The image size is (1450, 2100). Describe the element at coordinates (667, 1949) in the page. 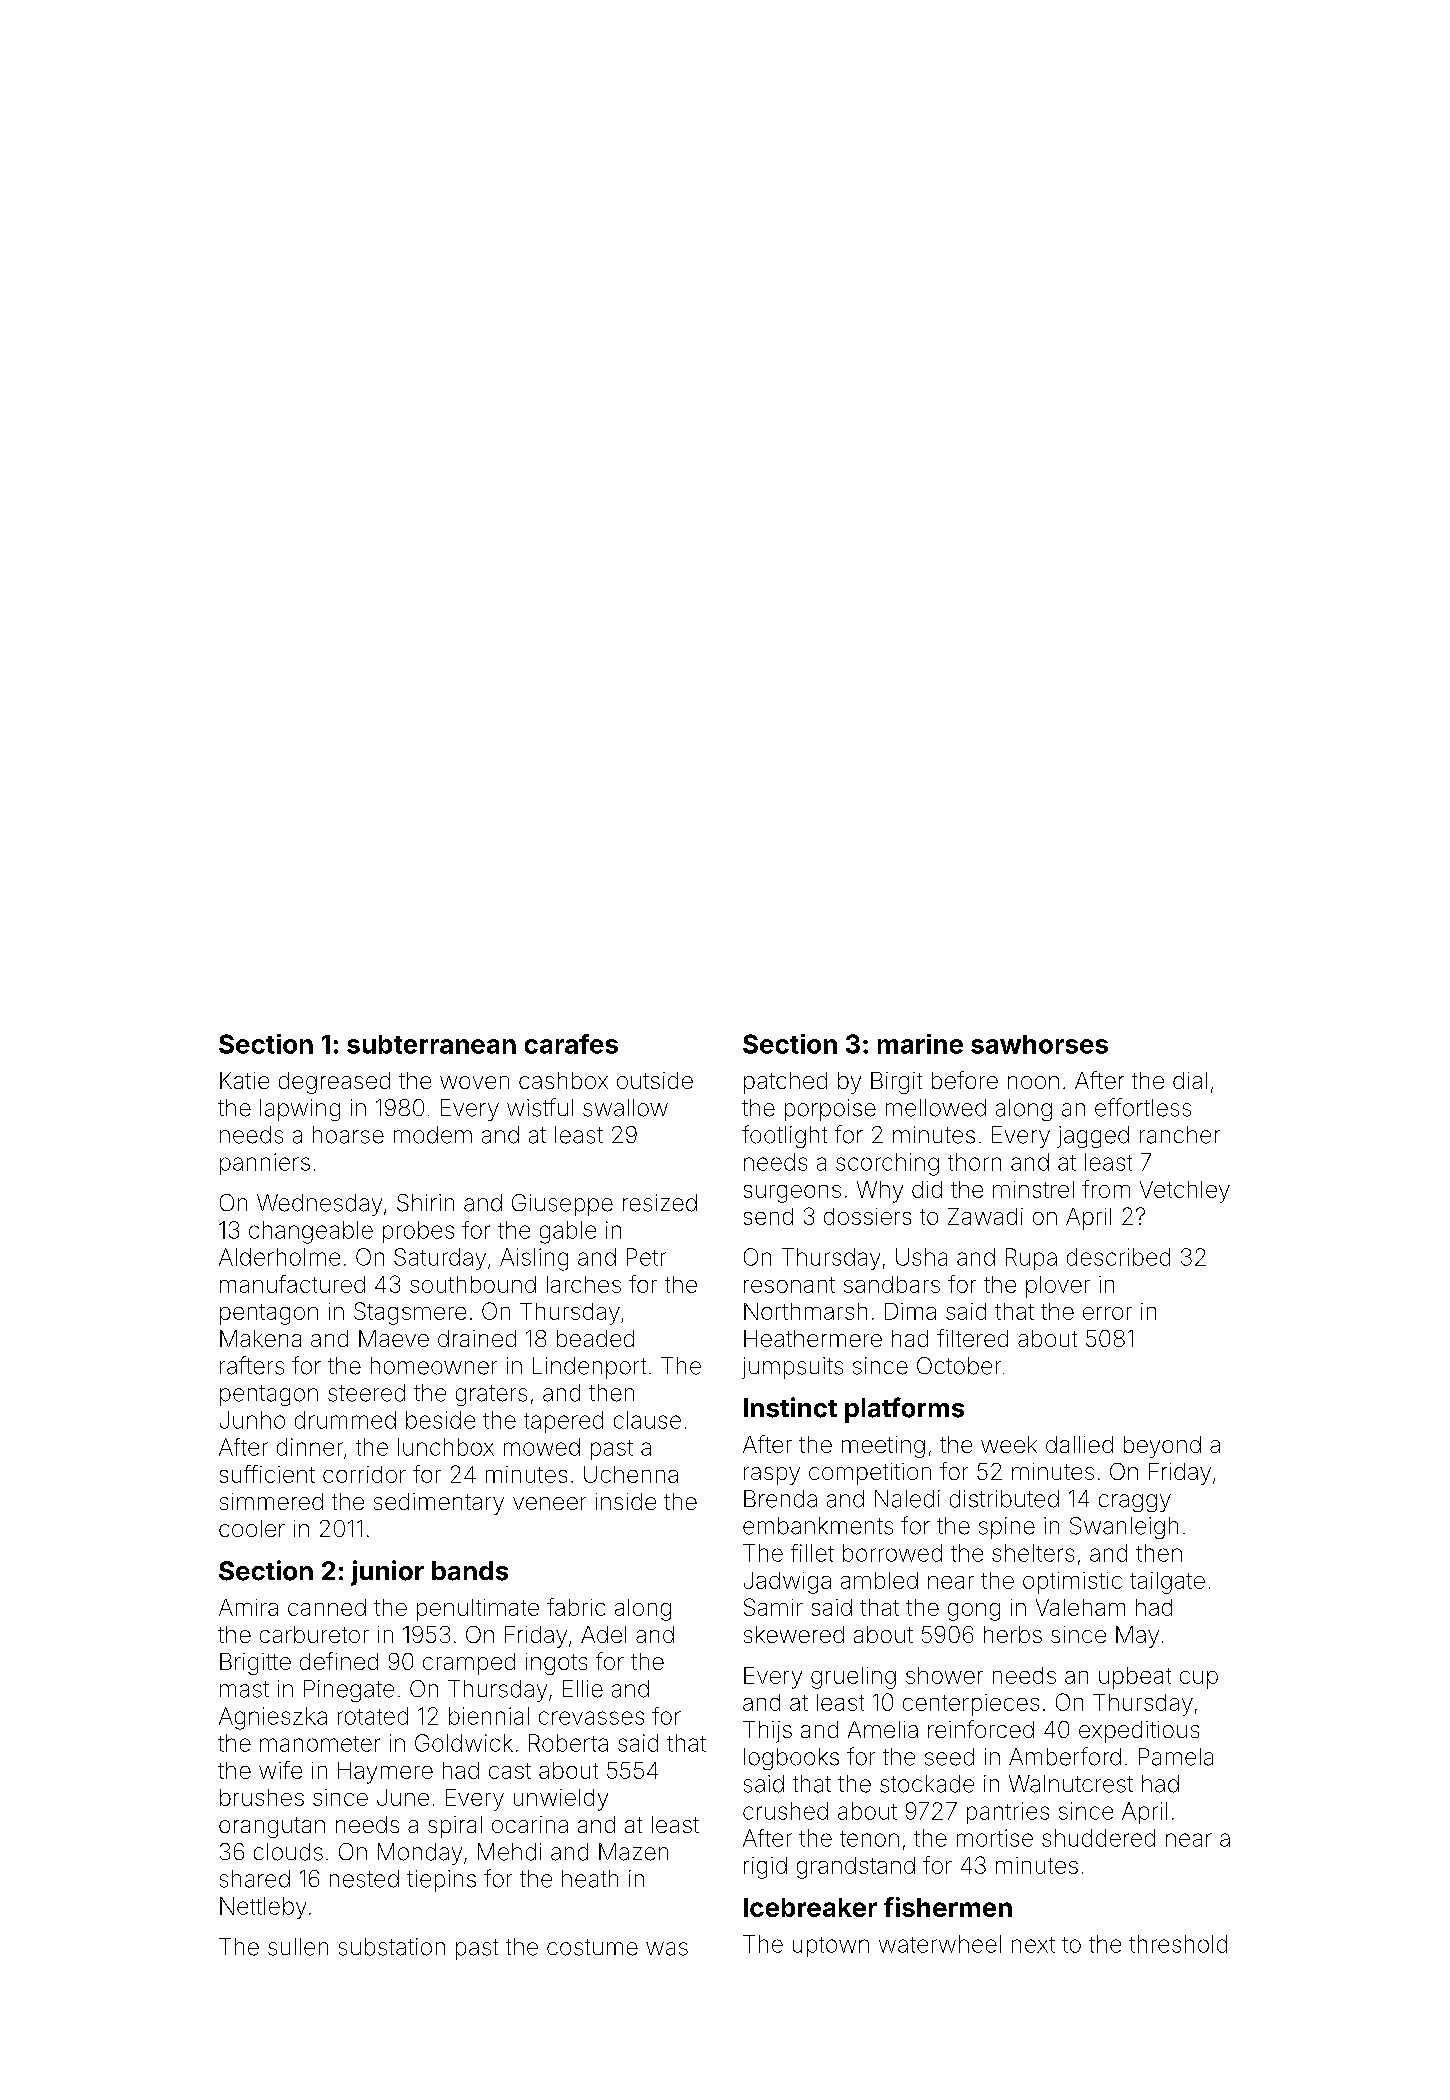

I see `was` at that location.
